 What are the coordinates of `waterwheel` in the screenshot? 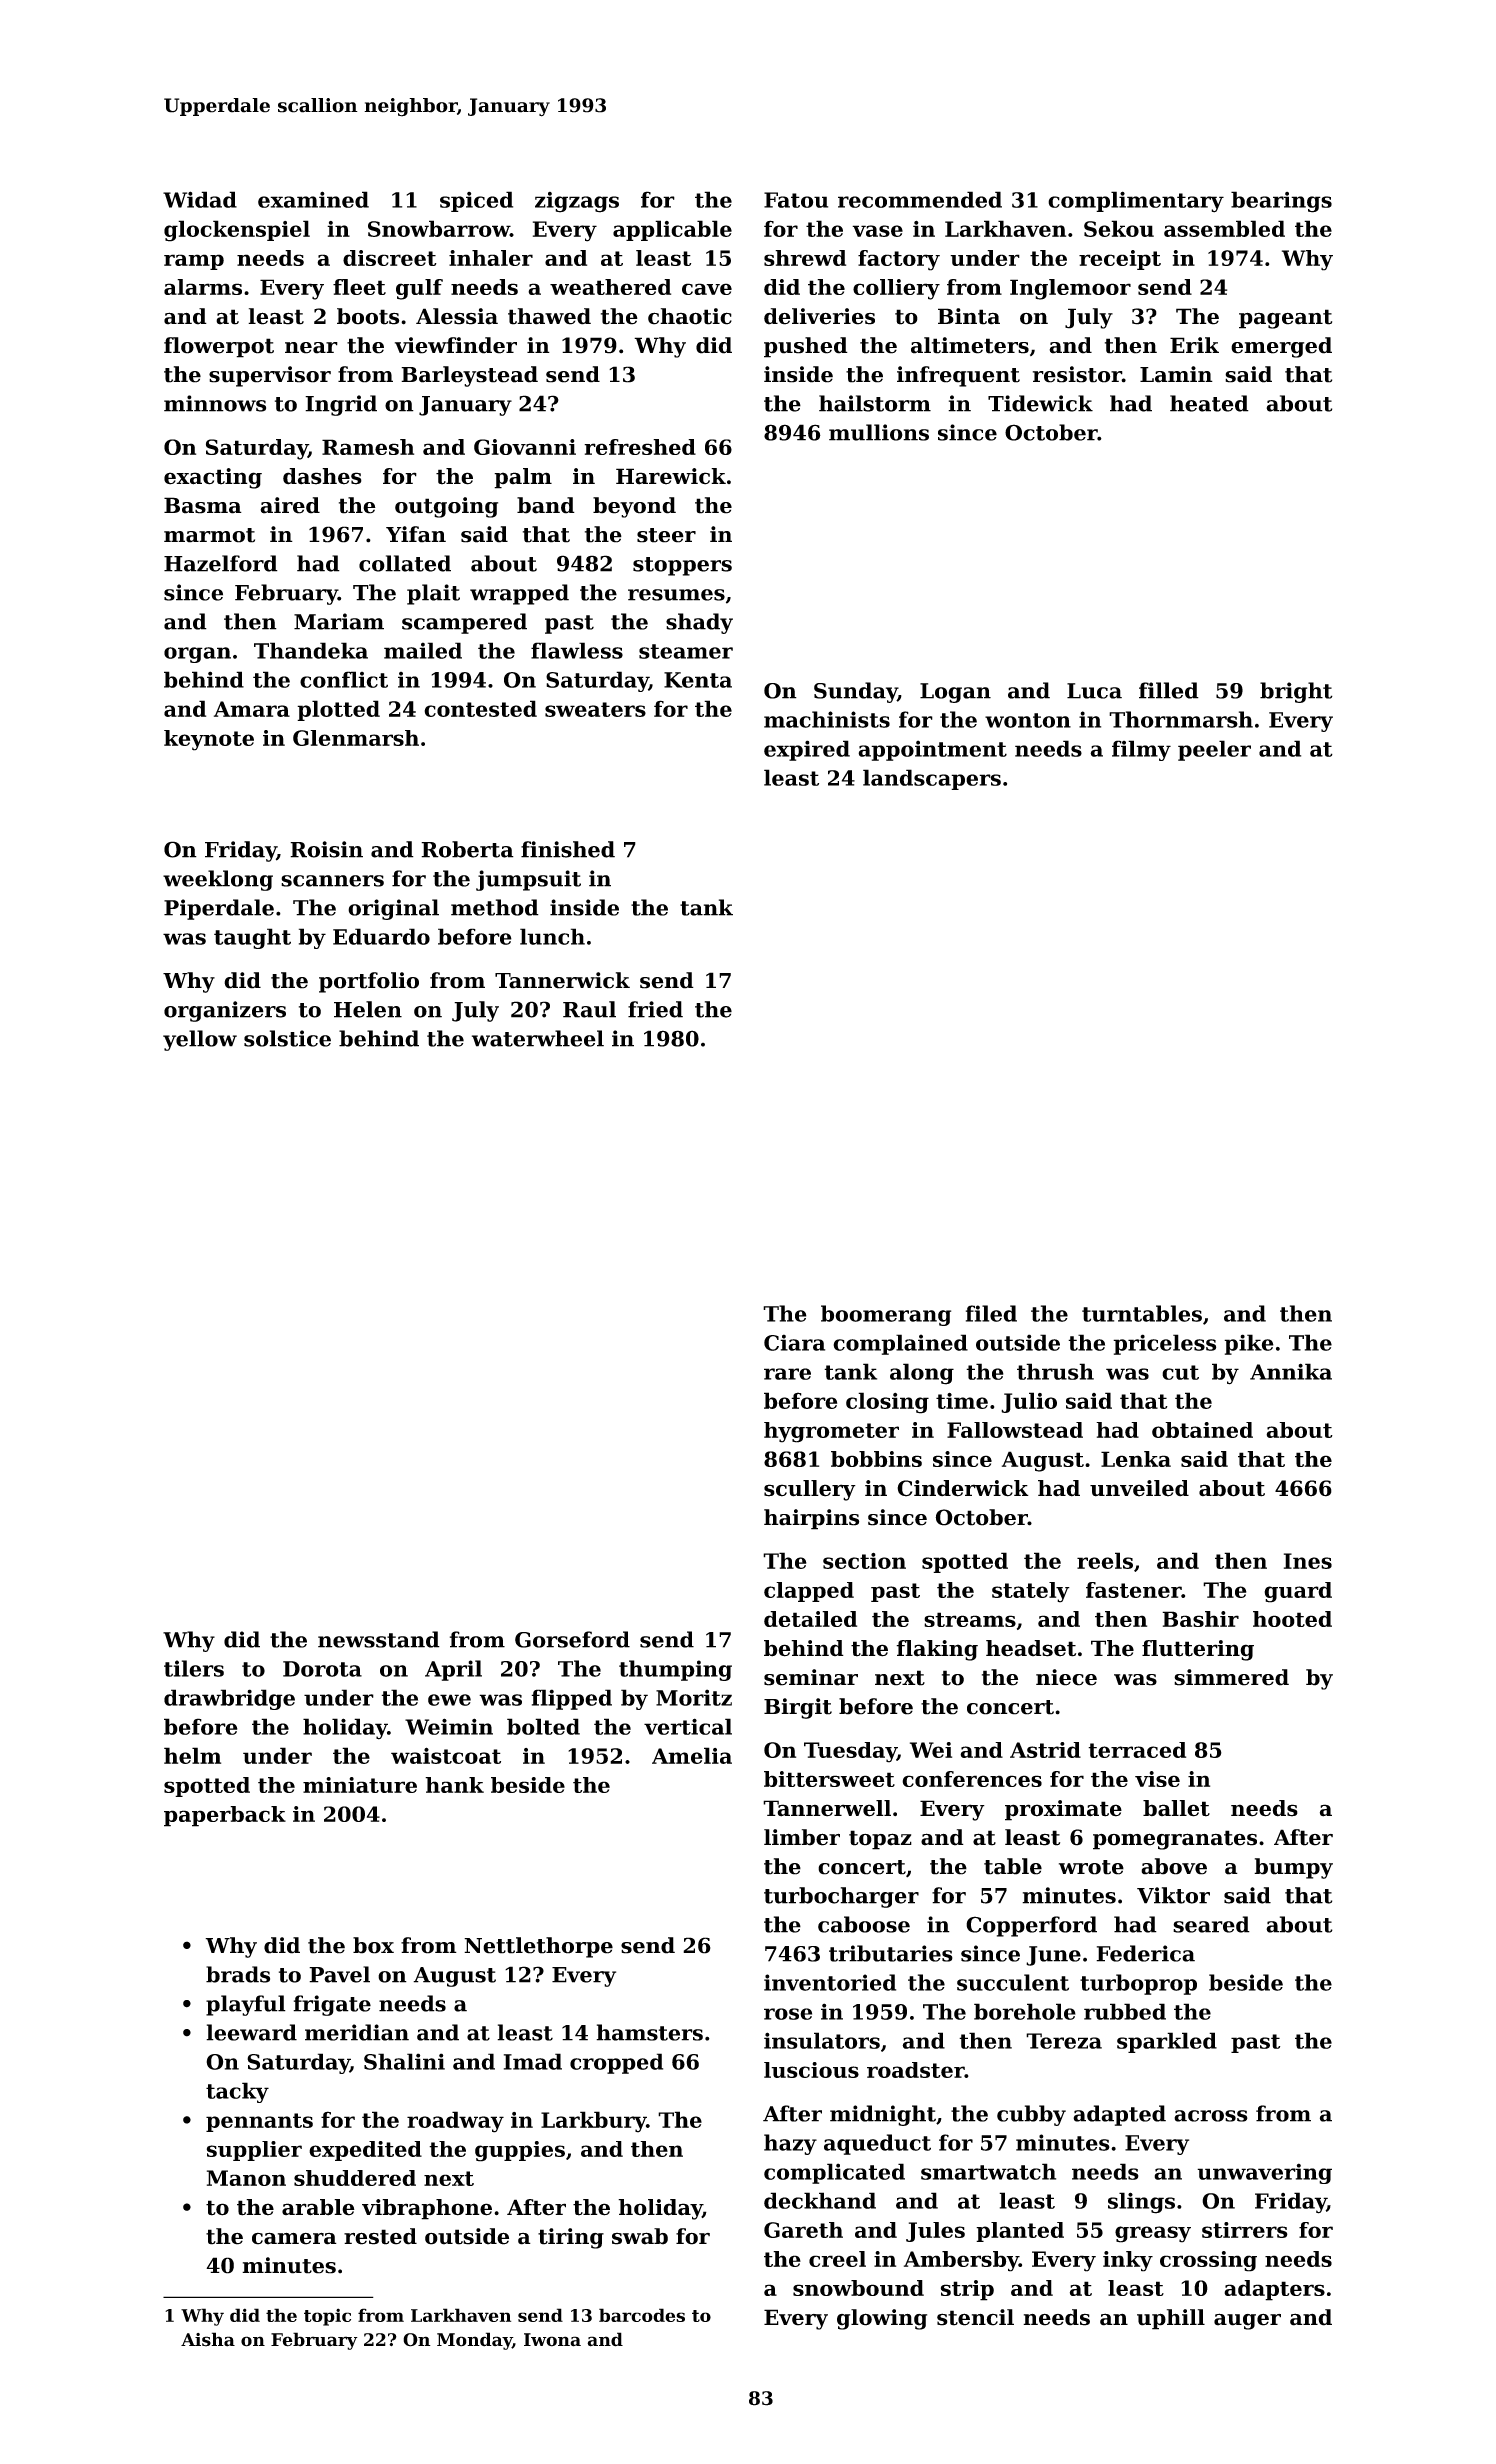 It's located at (538, 1038).
